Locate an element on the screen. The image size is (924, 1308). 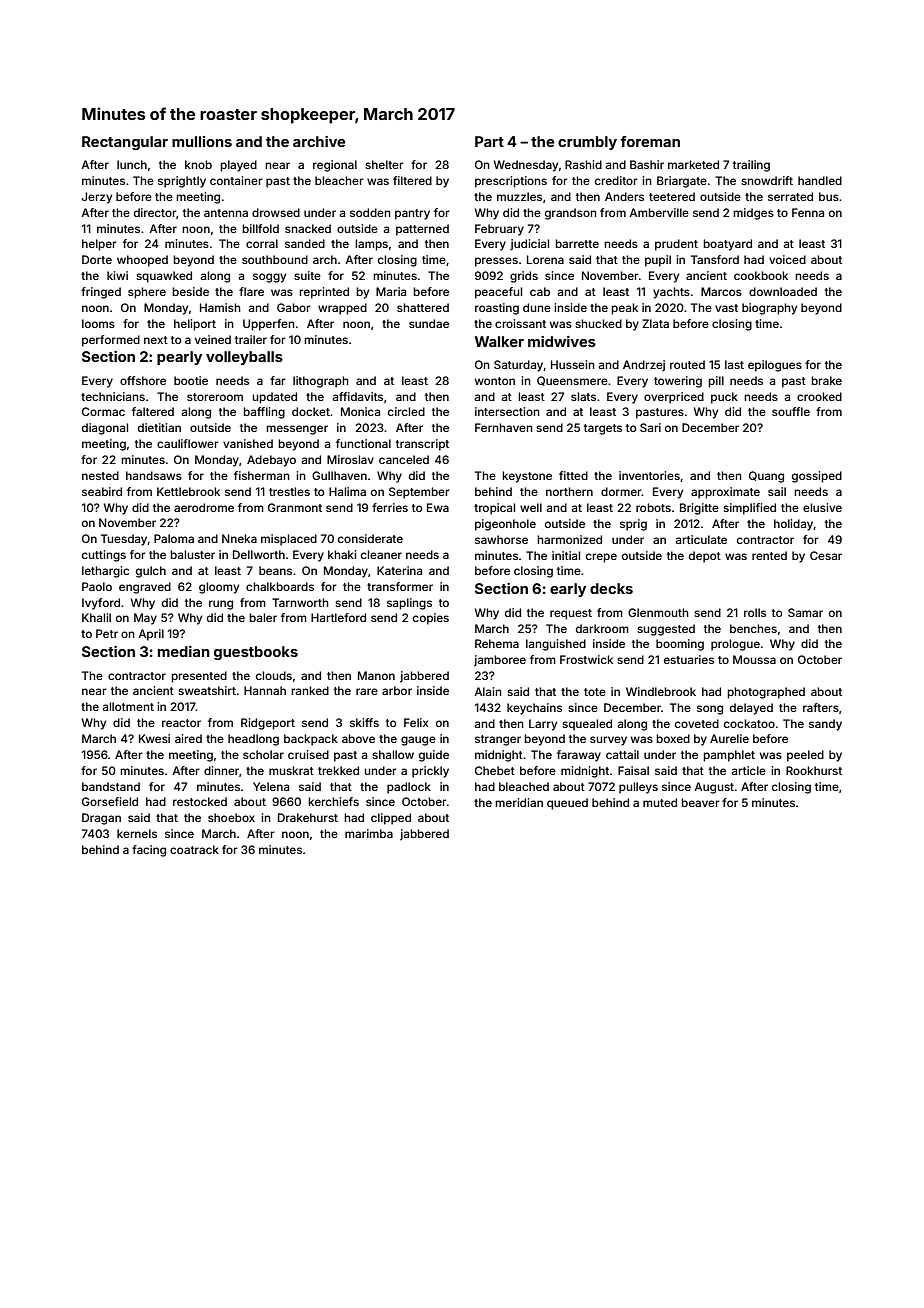
Rectangular is located at coordinates (125, 143).
